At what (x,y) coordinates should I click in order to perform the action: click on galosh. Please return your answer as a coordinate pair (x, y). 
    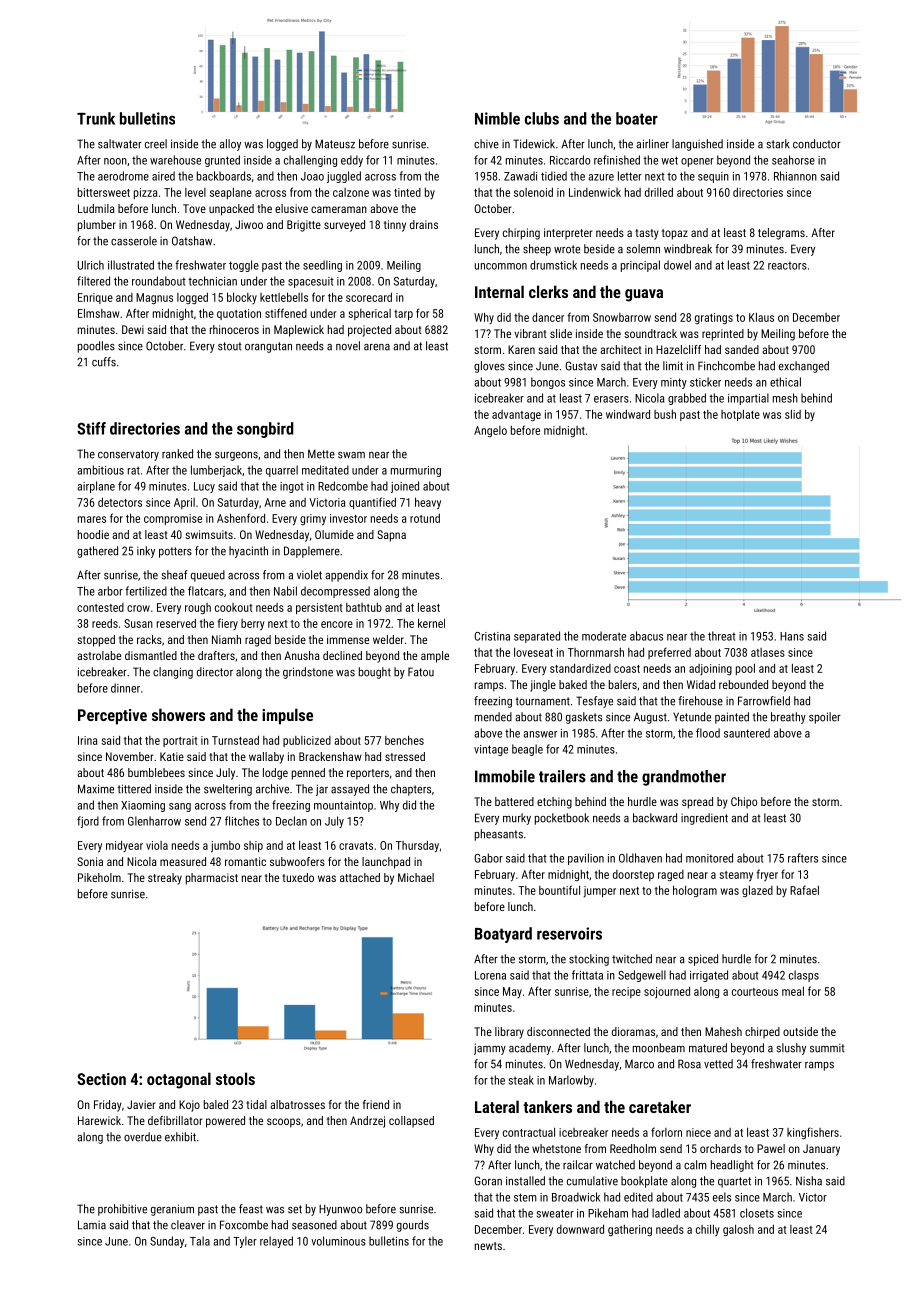
    Looking at the image, I should click on (738, 1230).
